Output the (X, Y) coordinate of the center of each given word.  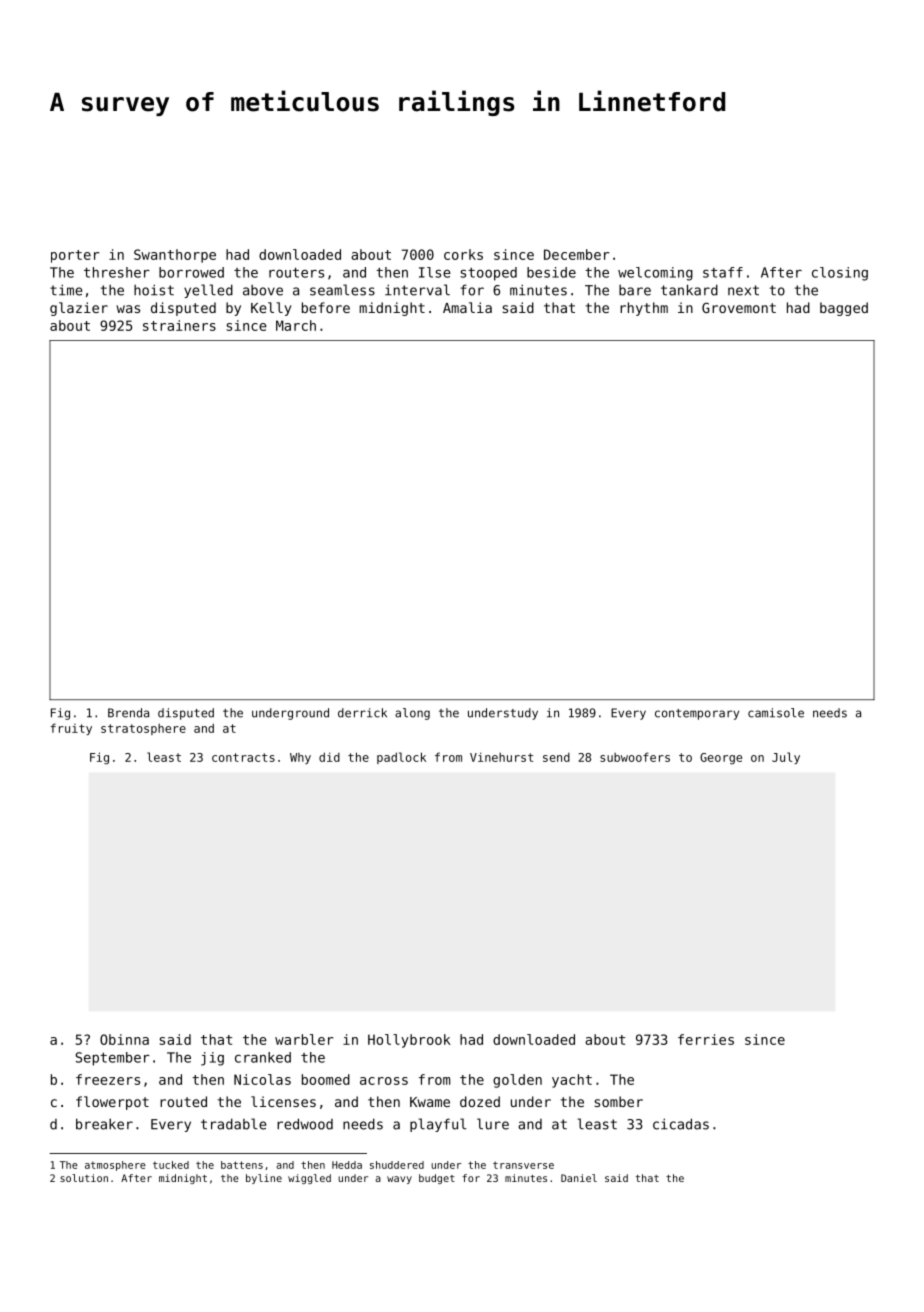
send (556, 757)
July (786, 758)
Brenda (128, 713)
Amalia (467, 307)
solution (84, 1178)
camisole (776, 713)
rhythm (644, 309)
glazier (79, 309)
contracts (243, 757)
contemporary (697, 714)
